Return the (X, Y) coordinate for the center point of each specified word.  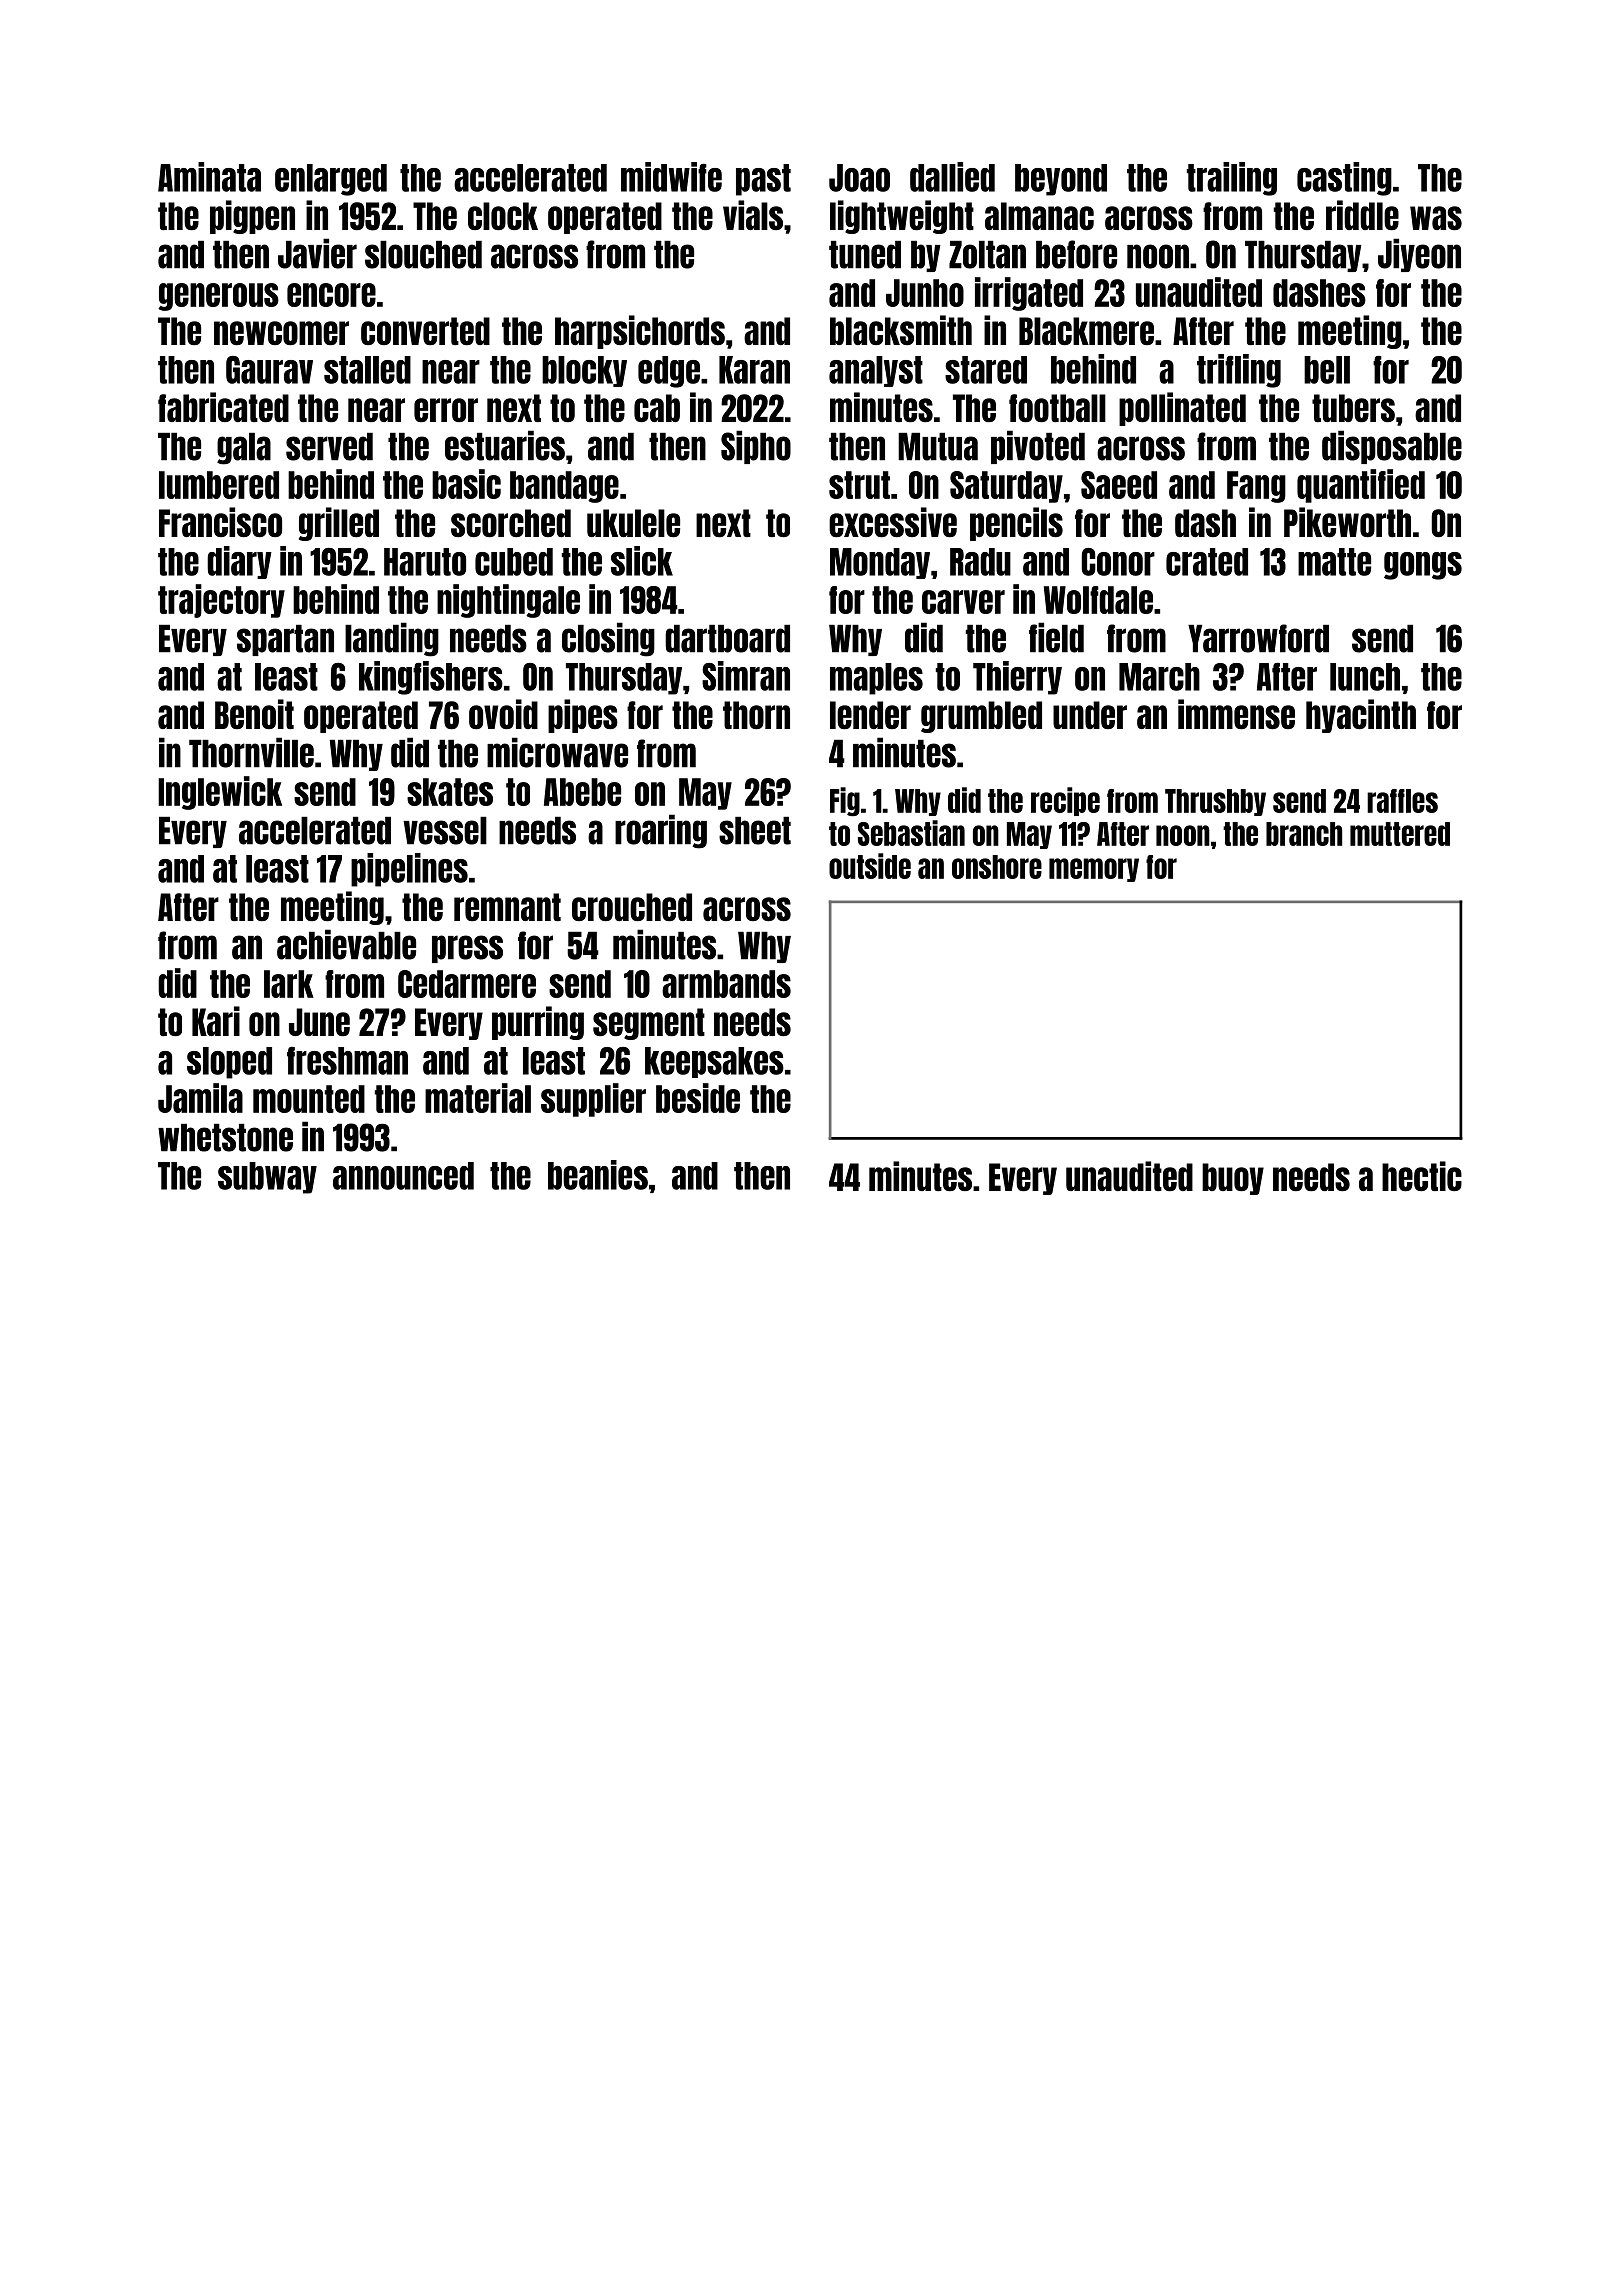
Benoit (254, 714)
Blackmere (1086, 331)
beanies (598, 1175)
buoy (1233, 1179)
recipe (1065, 801)
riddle (1362, 215)
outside (870, 866)
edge (669, 372)
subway (267, 1178)
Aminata (209, 177)
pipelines (409, 870)
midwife (671, 177)
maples (876, 679)
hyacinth (1361, 716)
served (329, 447)
